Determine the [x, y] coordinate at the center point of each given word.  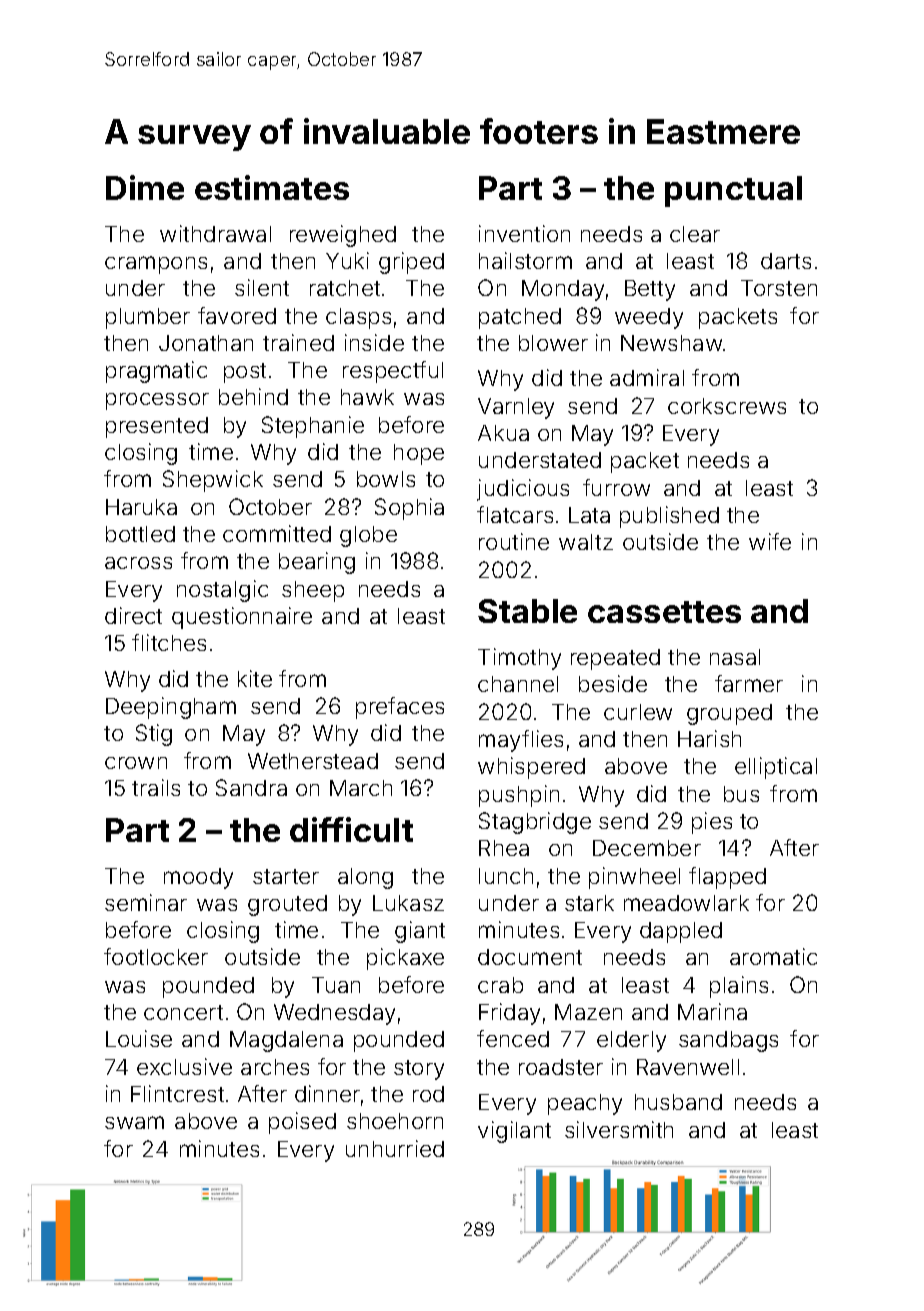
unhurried [395, 1148]
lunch [506, 876]
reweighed [343, 236]
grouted [287, 905]
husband [678, 1102]
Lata [589, 515]
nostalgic [222, 591]
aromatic [773, 956]
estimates [272, 187]
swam [134, 1122]
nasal [735, 657]
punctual [733, 191]
